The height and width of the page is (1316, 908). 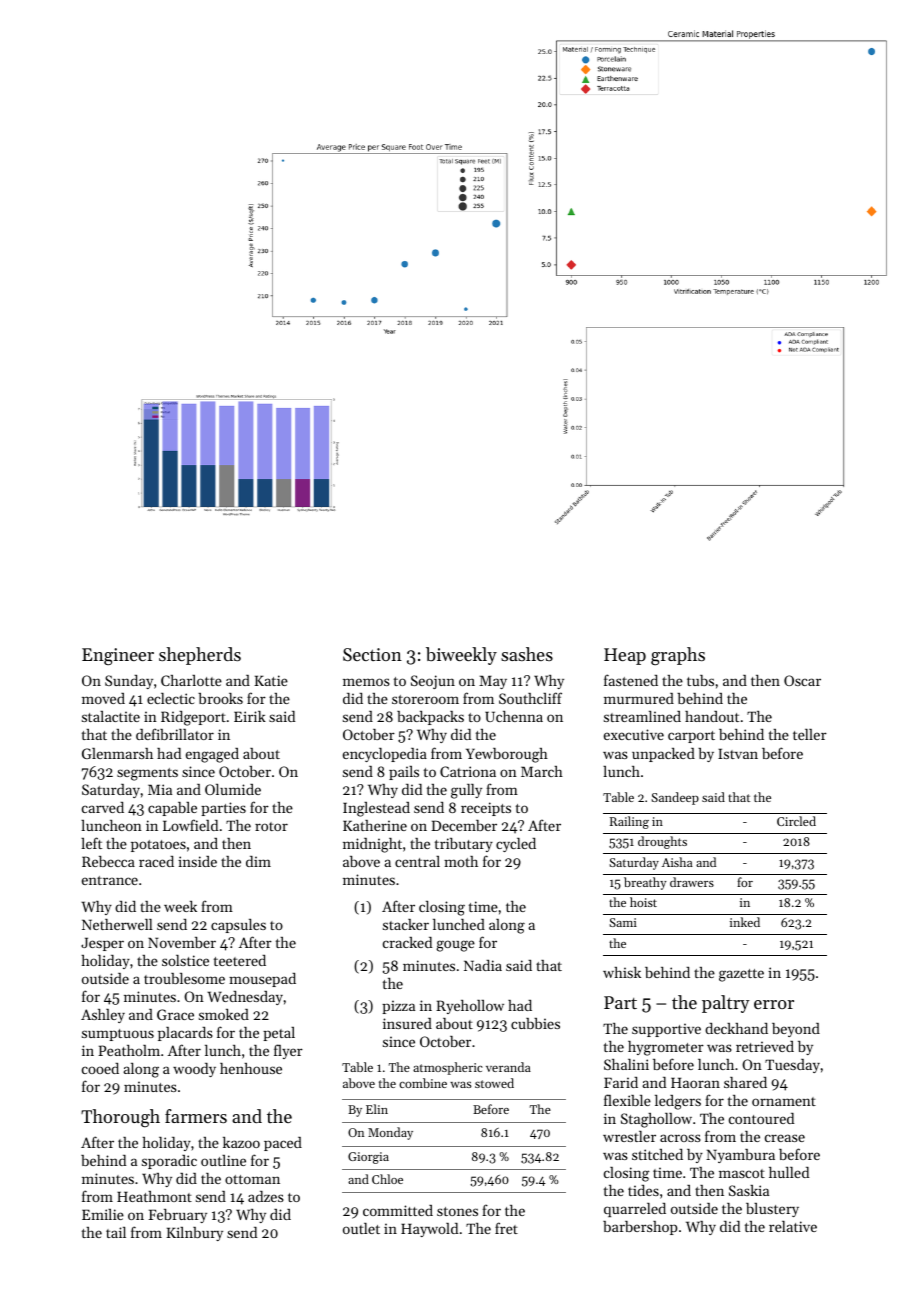 What do you see at coordinates (494, 1083) in the page?
I see `stowed` at bounding box center [494, 1083].
